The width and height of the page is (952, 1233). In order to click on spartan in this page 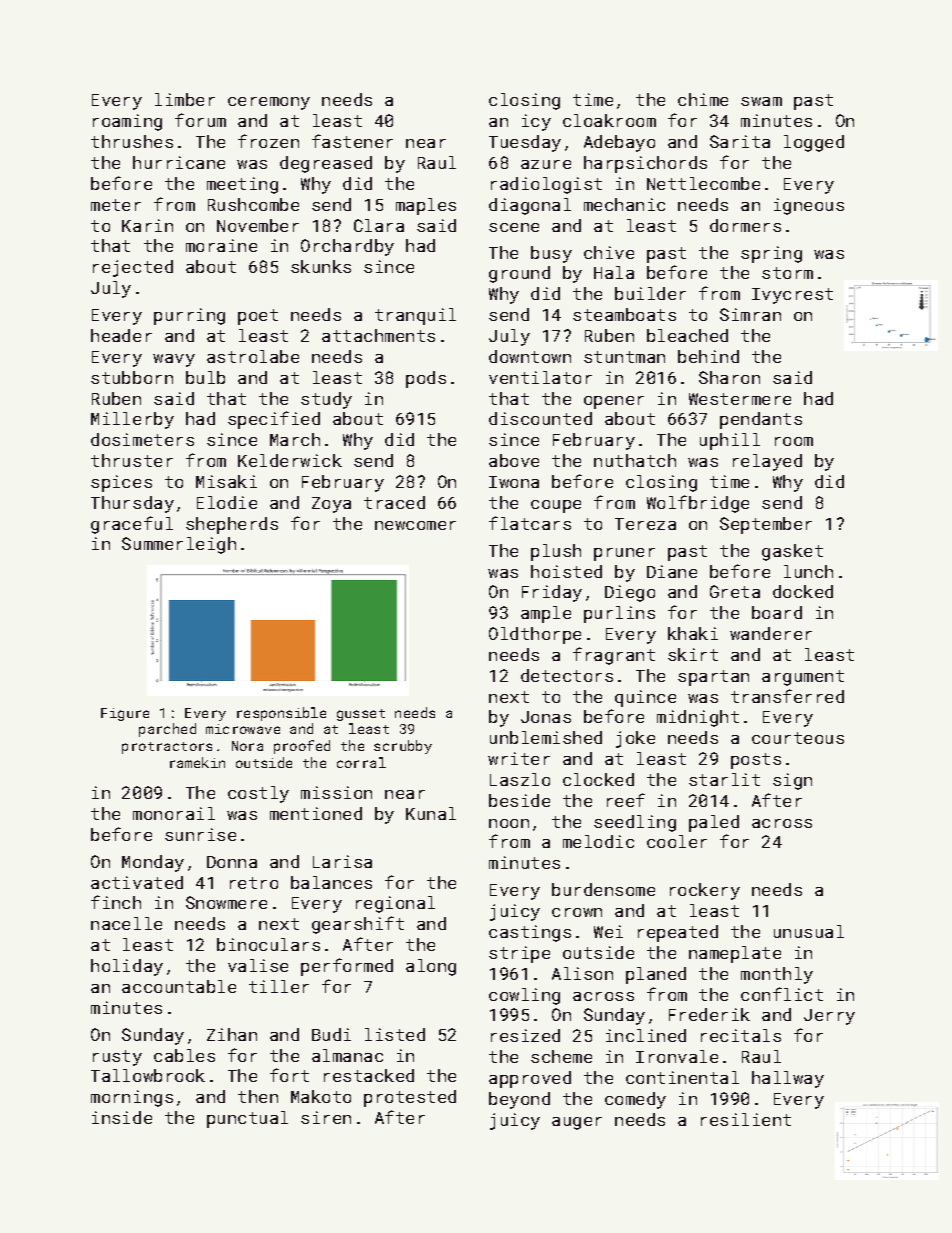, I will do `click(713, 678)`.
